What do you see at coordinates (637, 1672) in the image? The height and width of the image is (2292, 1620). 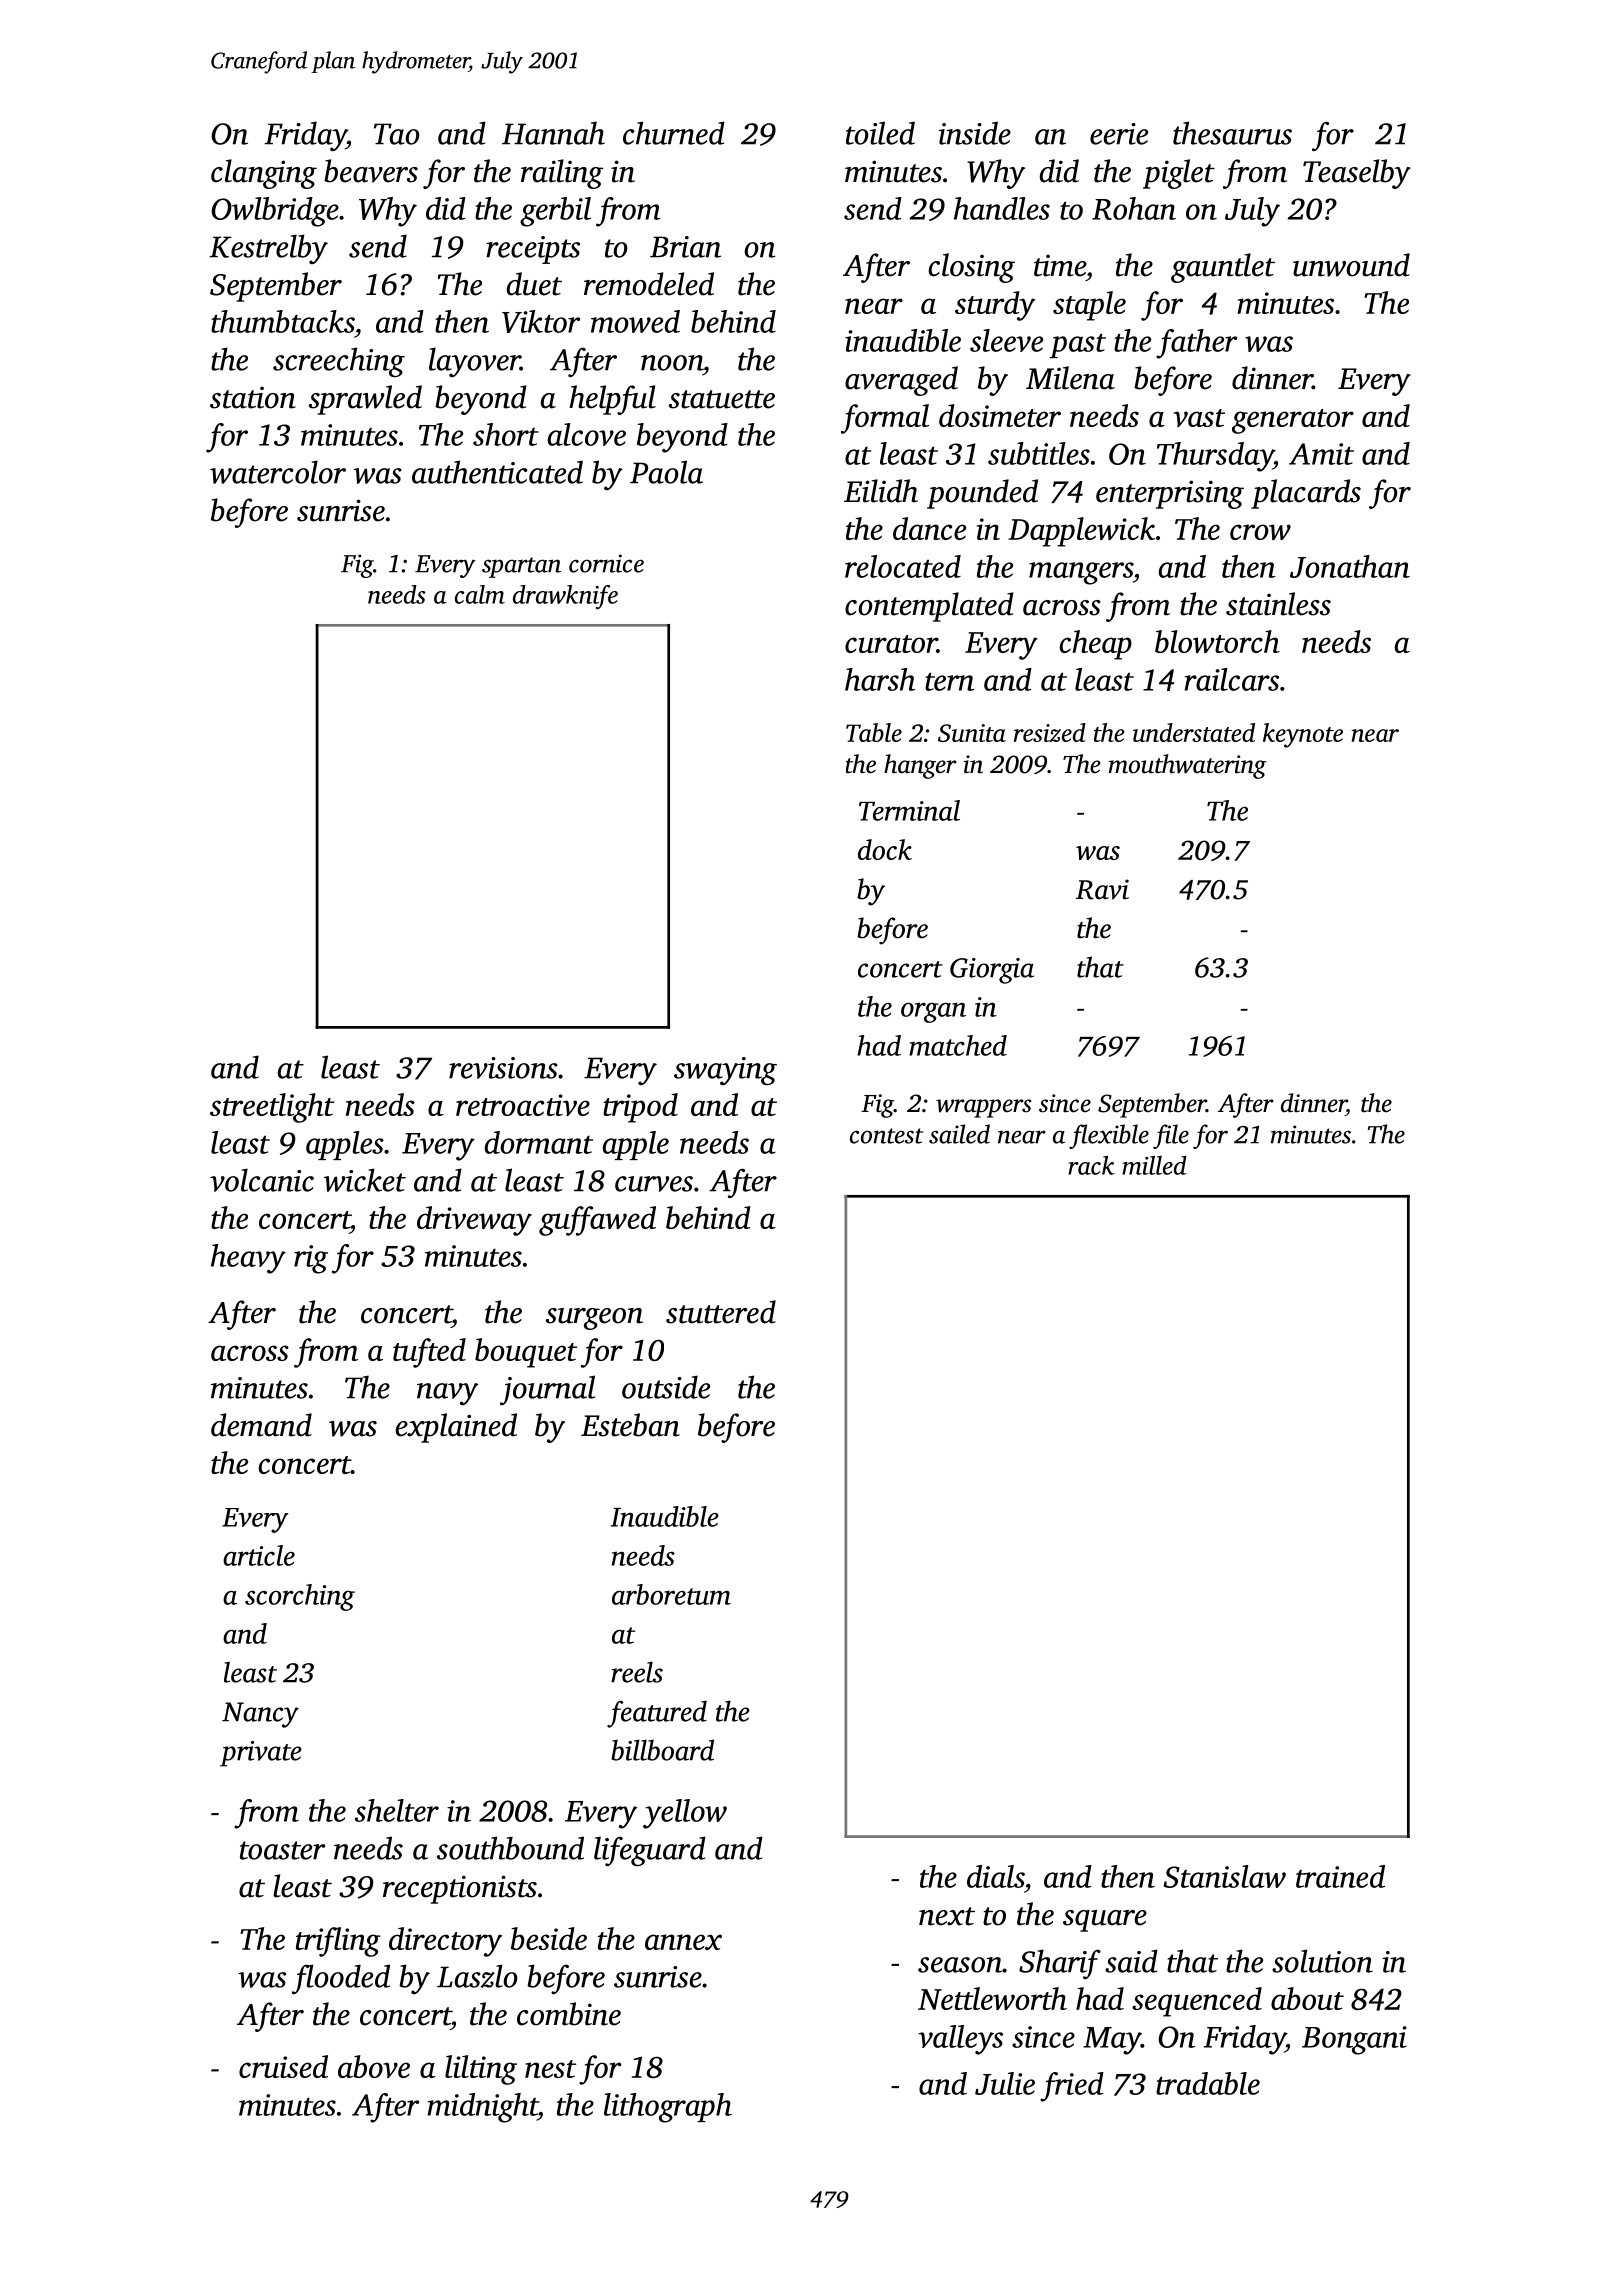 I see `reels` at bounding box center [637, 1672].
